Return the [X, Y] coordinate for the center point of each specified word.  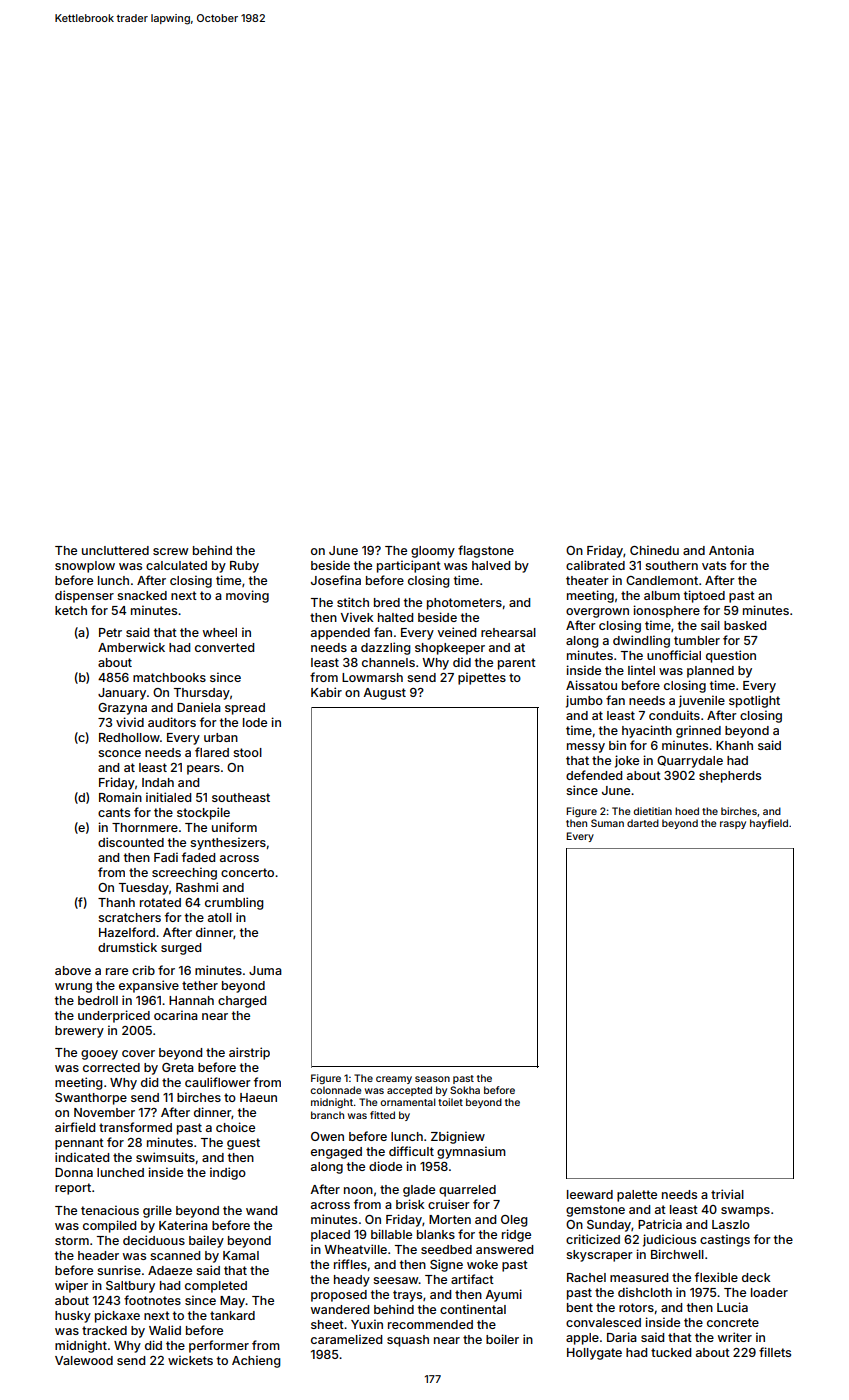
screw [170, 551]
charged [242, 1002]
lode [255, 722]
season [432, 1079]
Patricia [660, 1224]
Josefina [336, 580]
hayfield [769, 824]
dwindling [641, 641]
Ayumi [503, 1295]
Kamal [241, 1255]
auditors [172, 722]
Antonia [731, 550]
